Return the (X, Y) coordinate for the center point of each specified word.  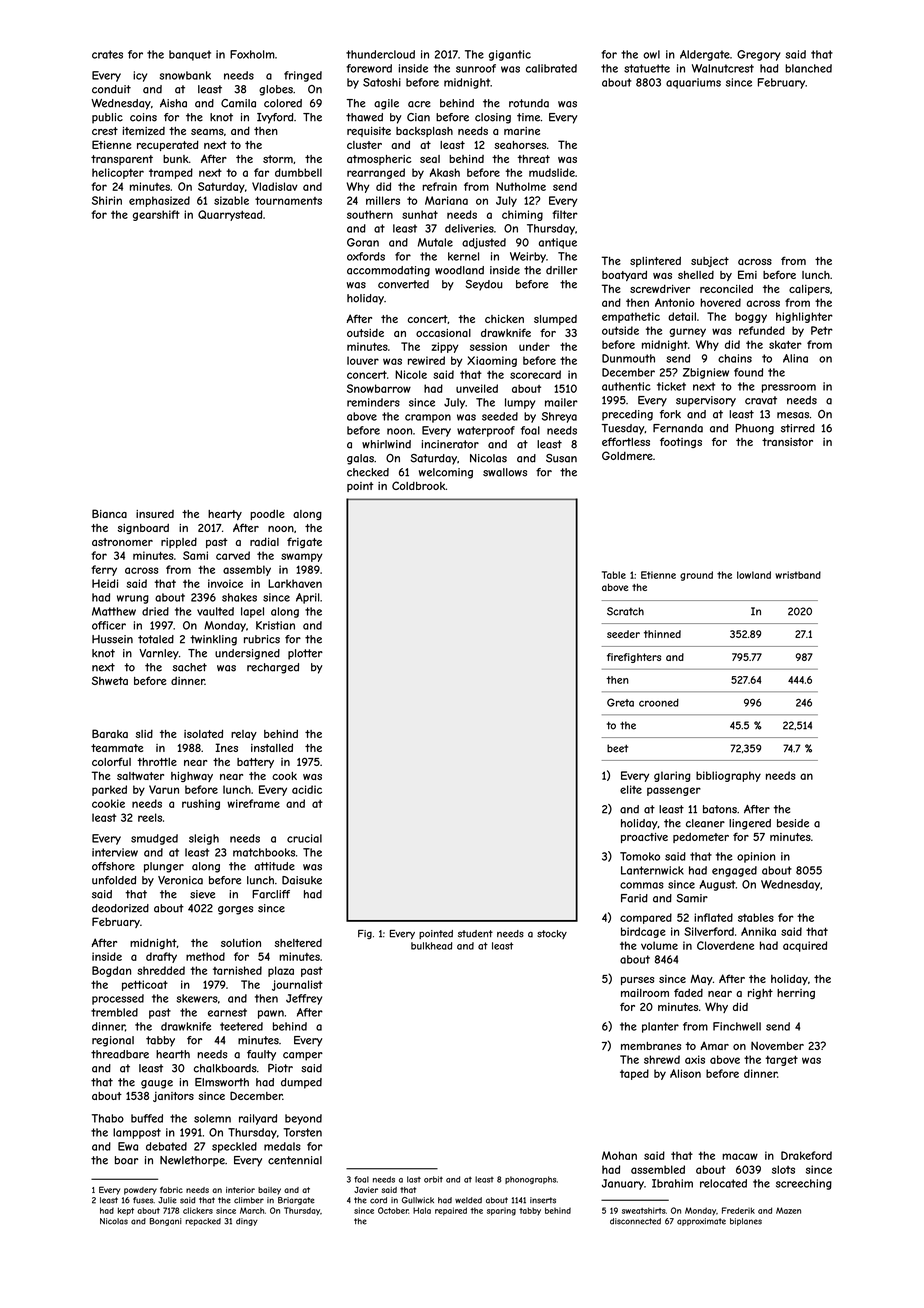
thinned (662, 634)
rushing (201, 804)
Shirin (107, 200)
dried (155, 611)
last (414, 1179)
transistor (787, 442)
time (528, 117)
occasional (443, 333)
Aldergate (705, 55)
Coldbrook (419, 485)
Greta (620, 702)
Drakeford (806, 1155)
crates (107, 54)
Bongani (166, 1222)
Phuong (754, 429)
